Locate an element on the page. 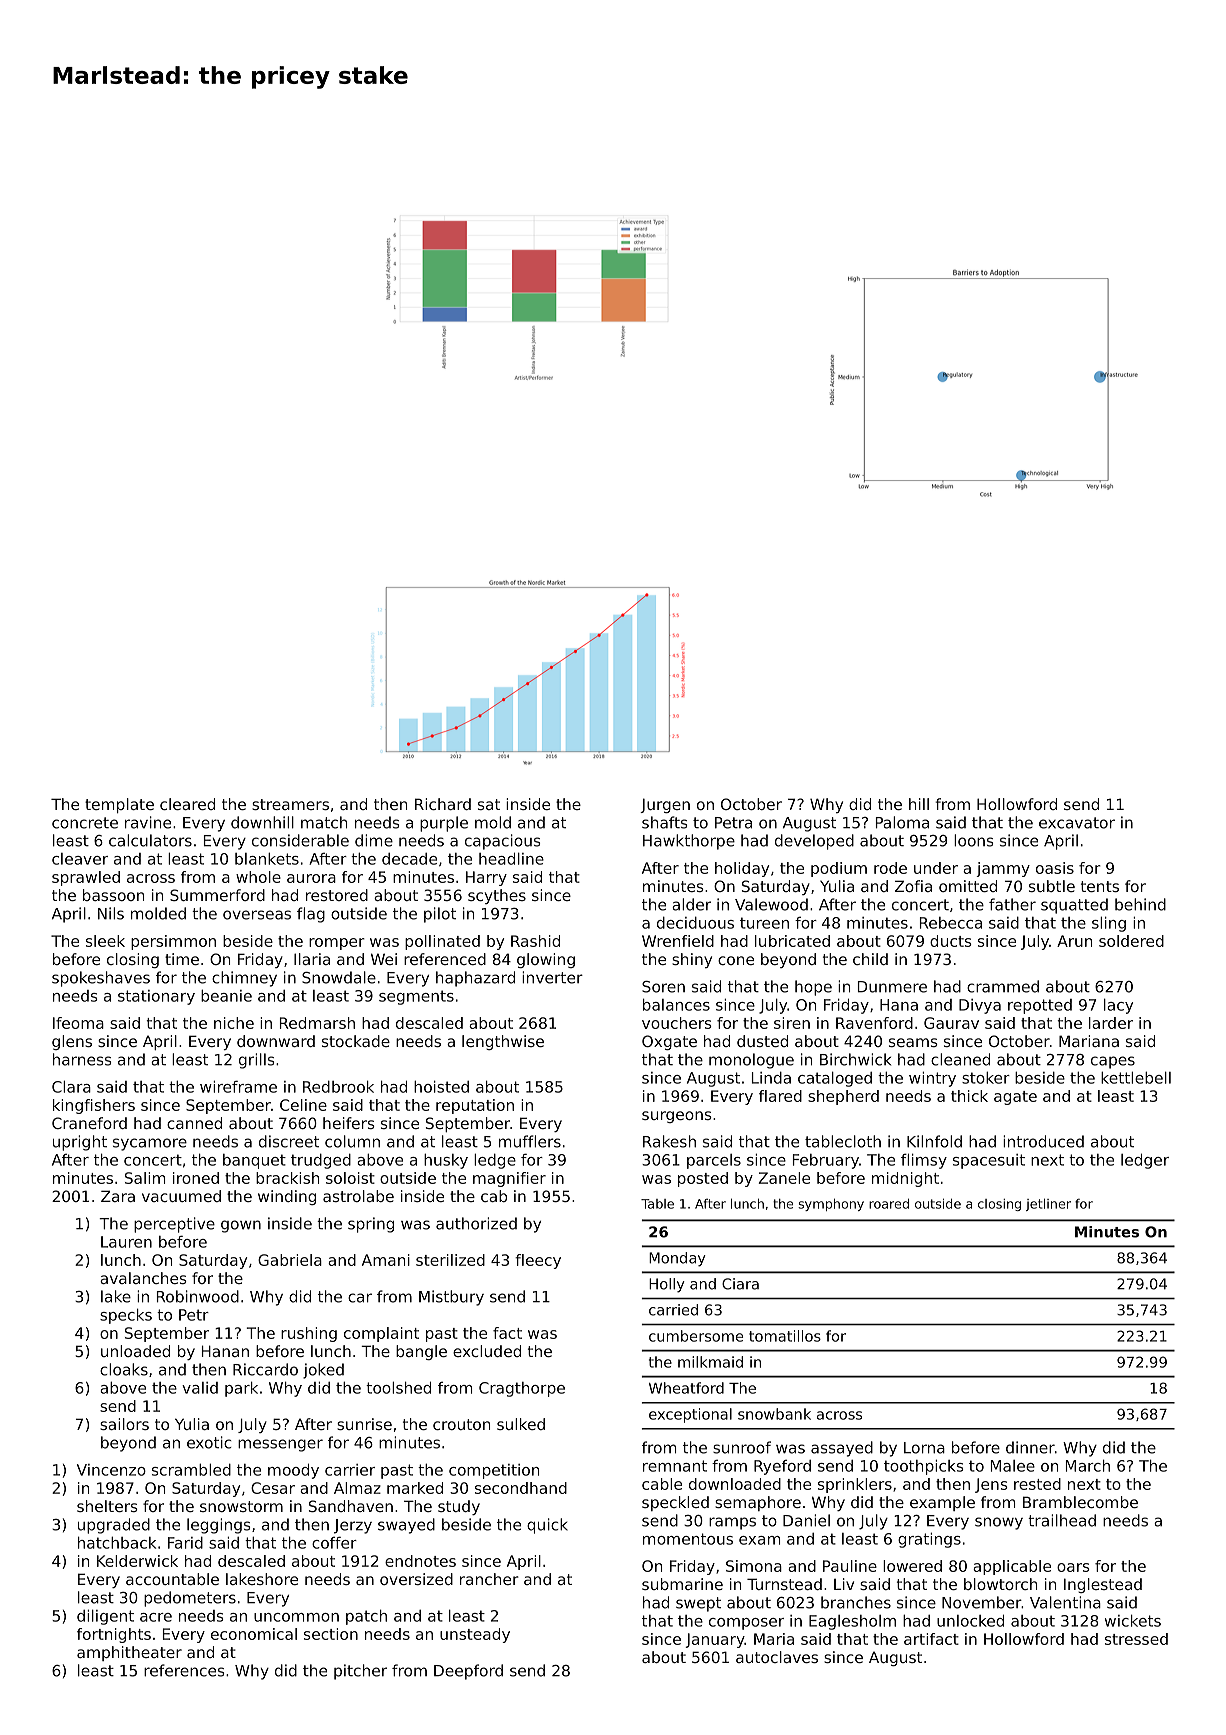 Image resolution: width=1226 pixels, height=1735 pixels. Malee is located at coordinates (1013, 1466).
